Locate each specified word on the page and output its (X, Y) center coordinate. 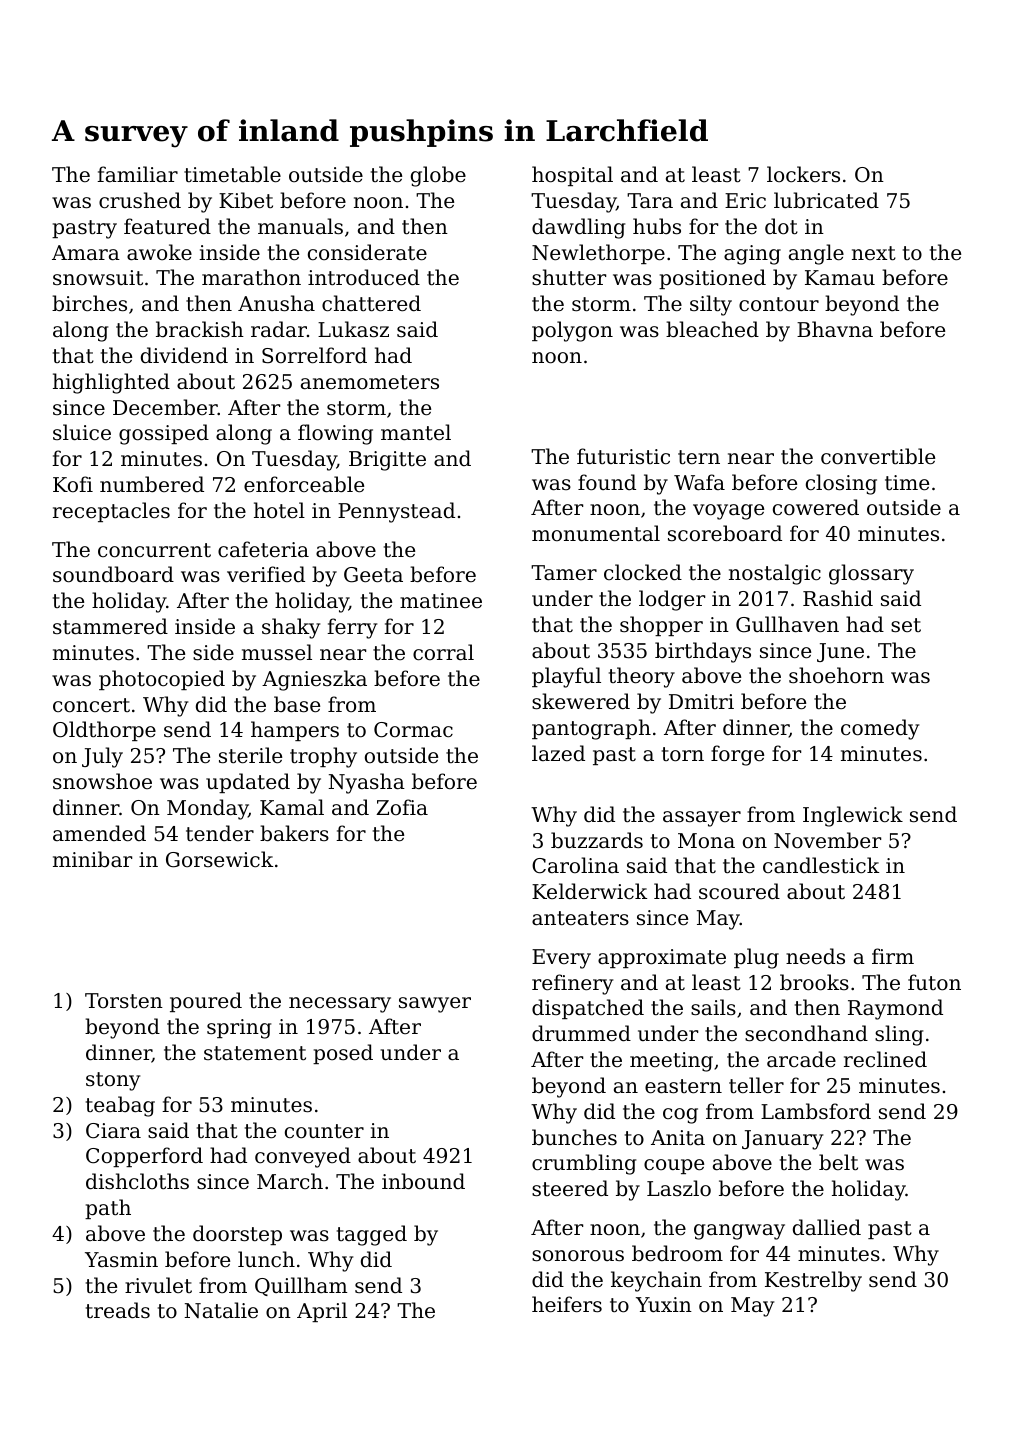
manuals (300, 226)
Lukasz (353, 329)
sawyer (435, 1005)
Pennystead (396, 512)
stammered (110, 626)
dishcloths (137, 1181)
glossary (871, 574)
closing (841, 484)
